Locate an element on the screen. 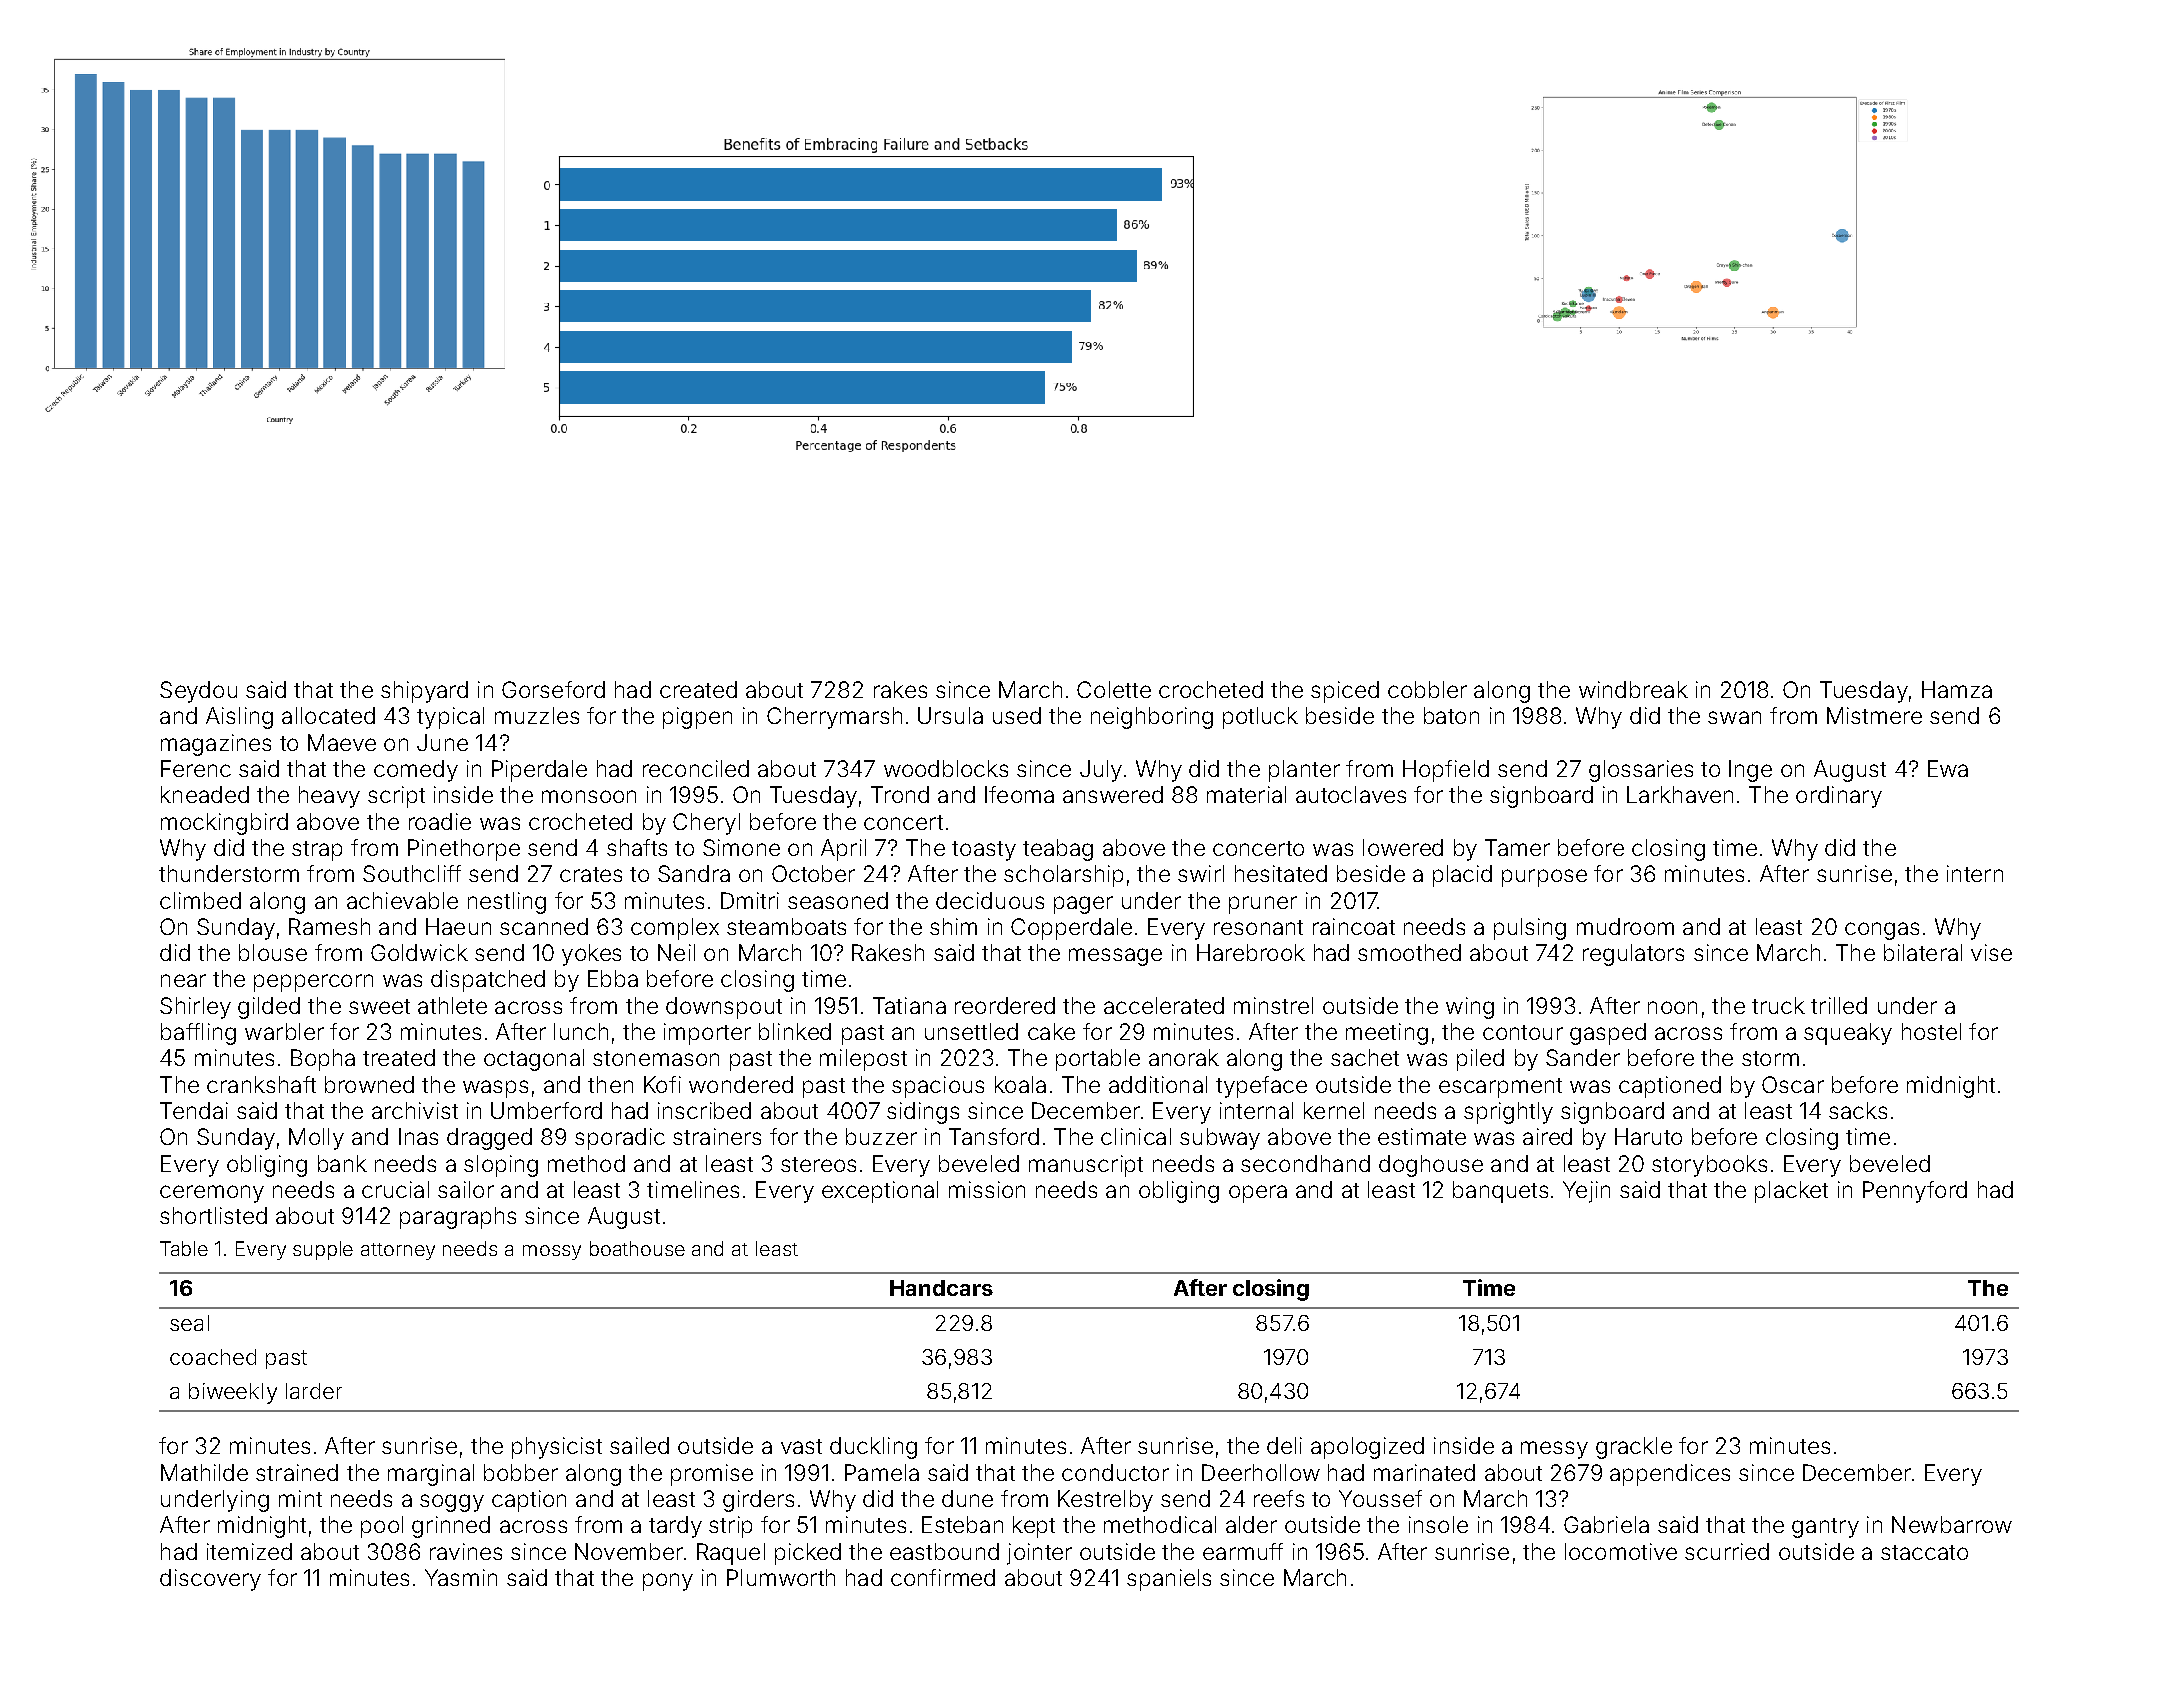 The height and width of the screenshot is (1683, 2178). swan is located at coordinates (1734, 717).
